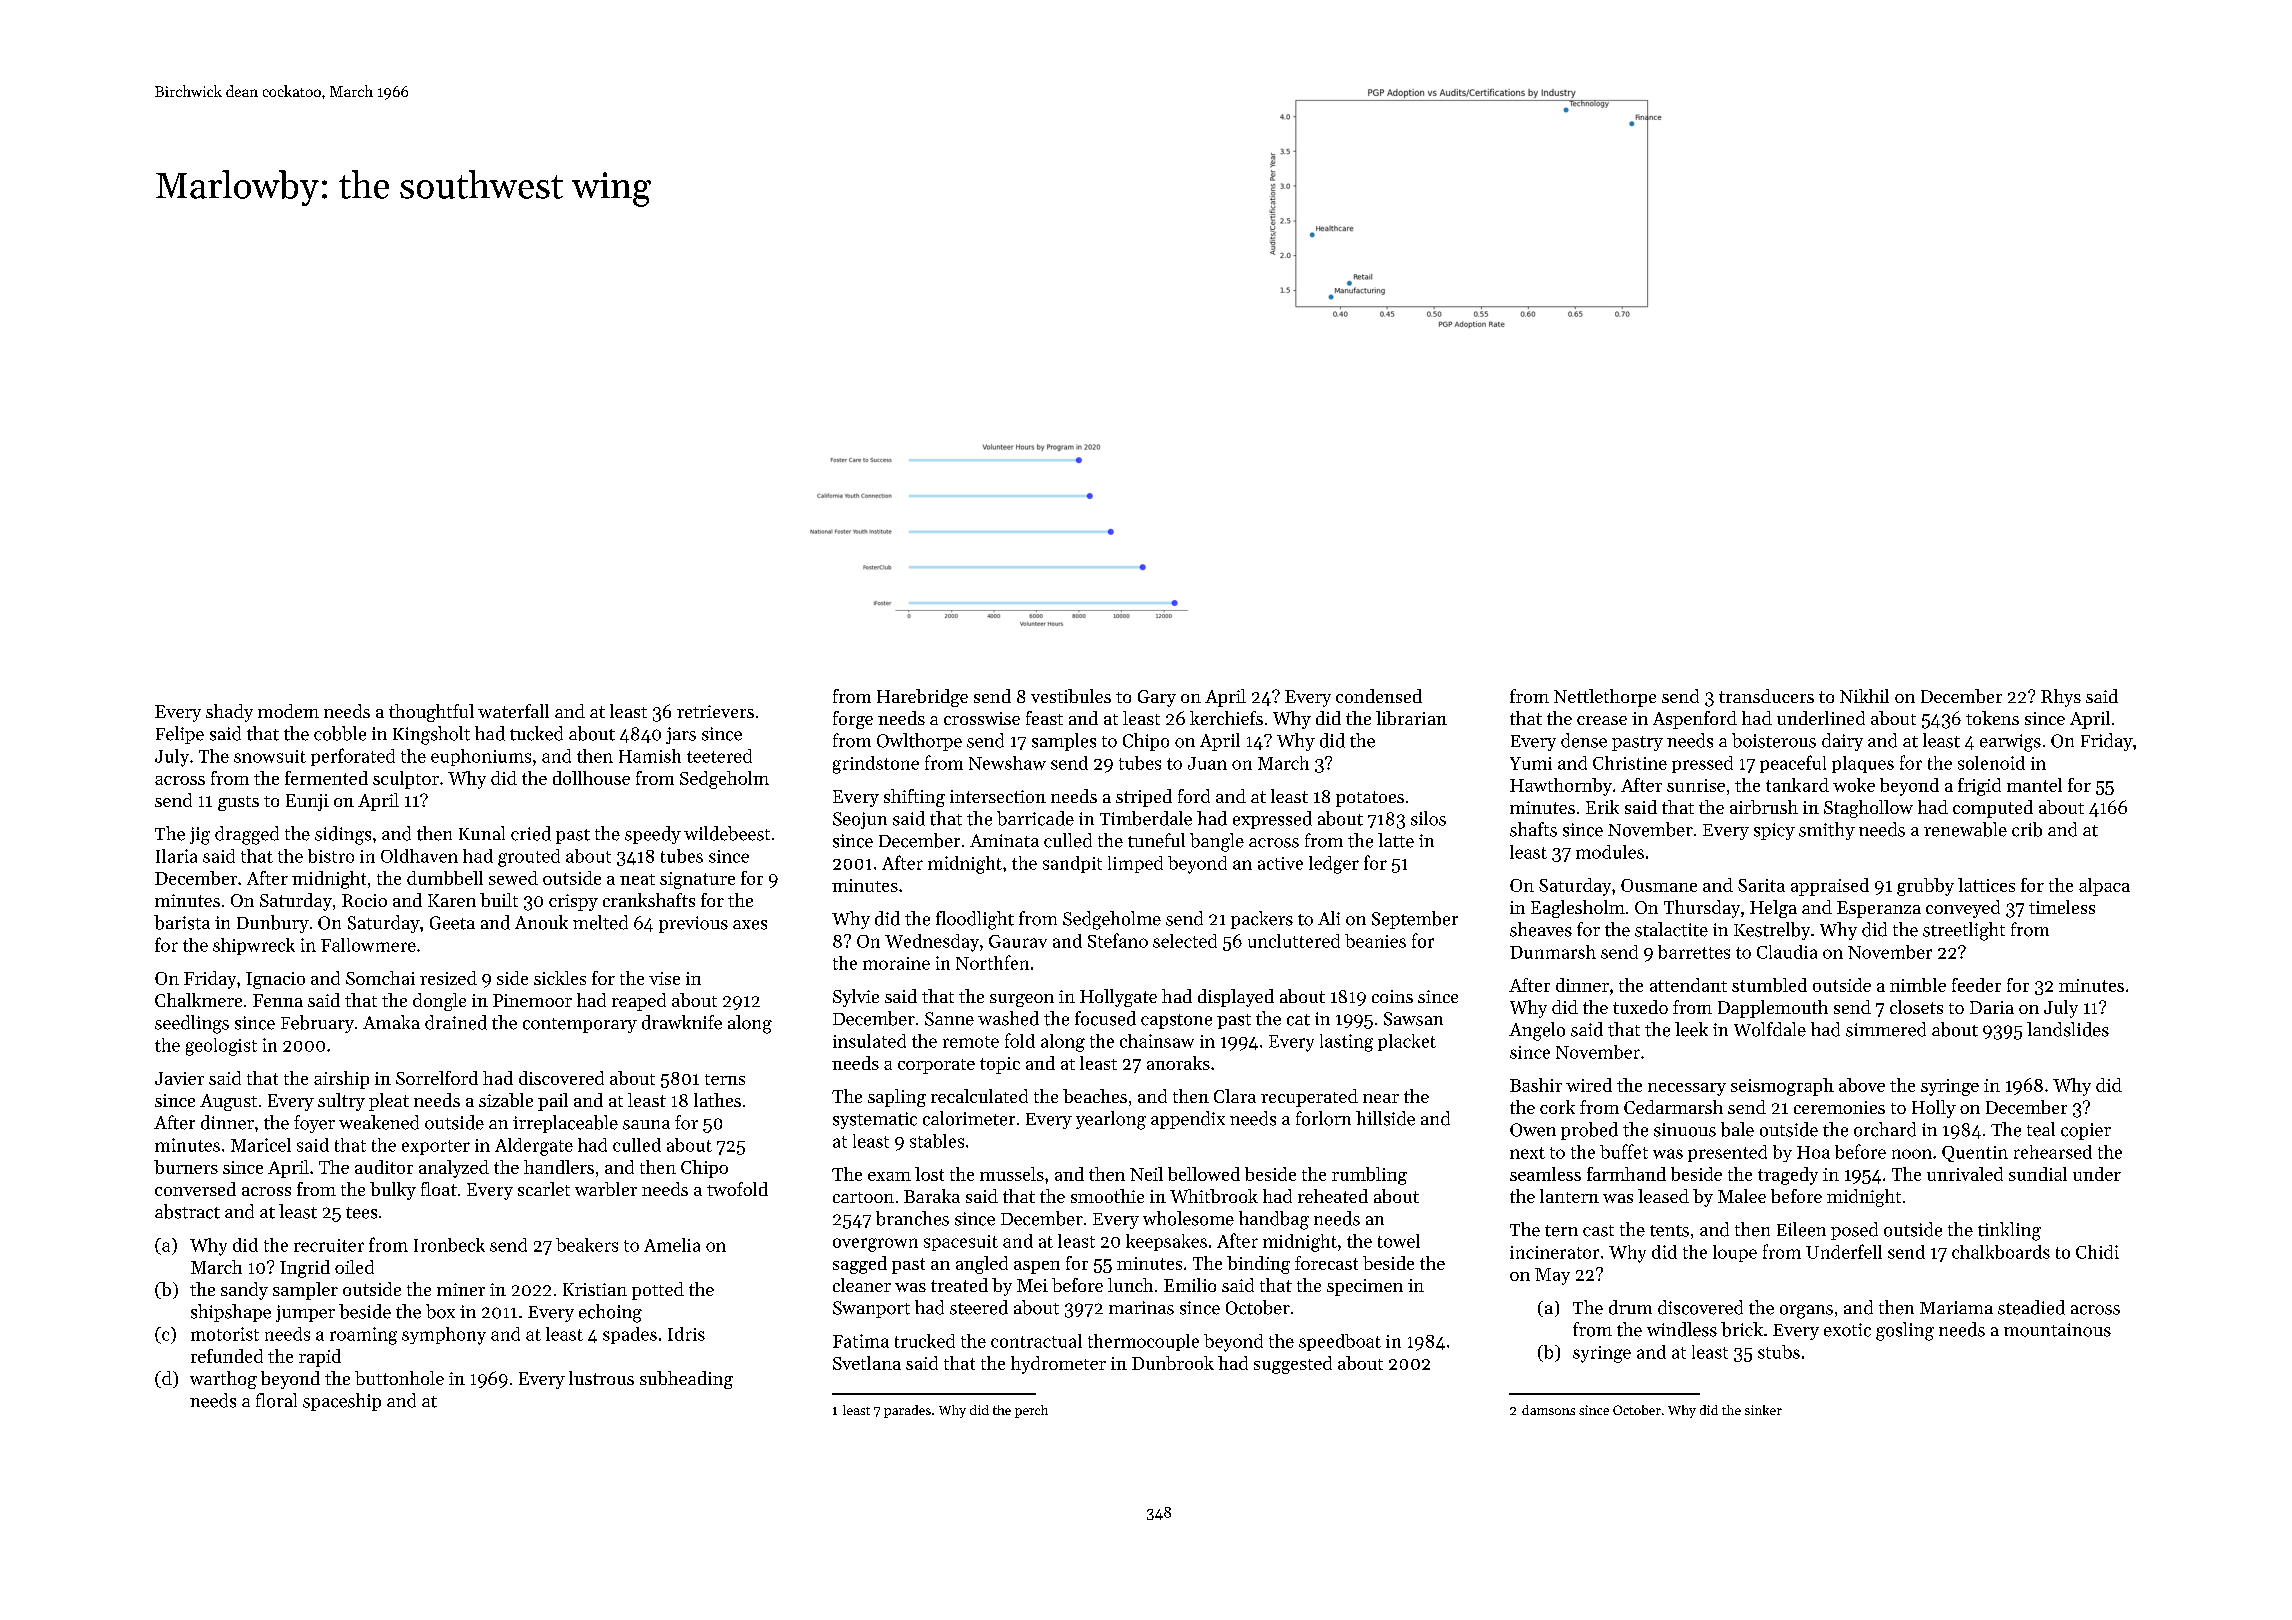 This image has height=1620, width=2292. Describe the element at coordinates (288, 711) in the image. I see `modem` at that location.
